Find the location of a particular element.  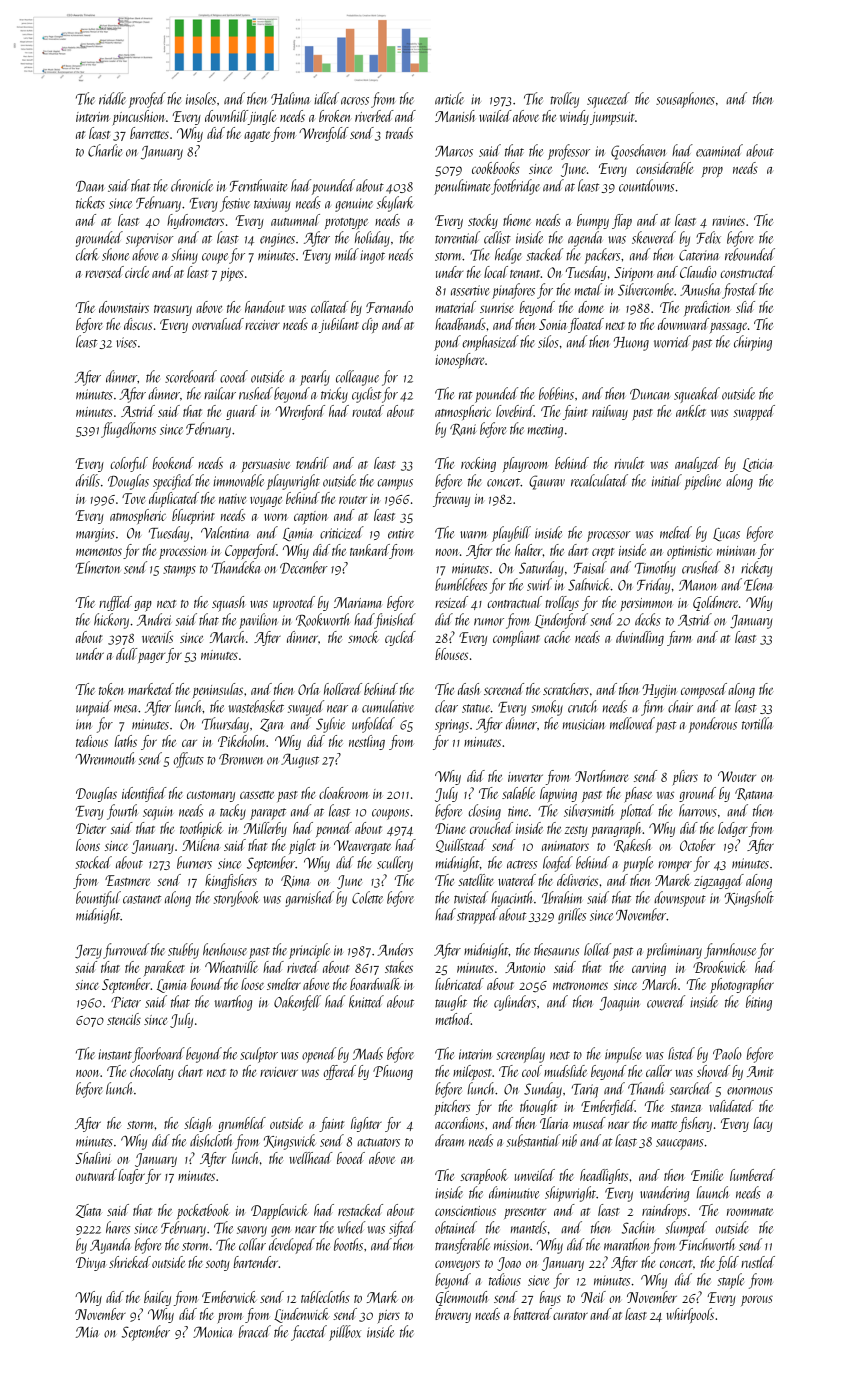

chocolaty is located at coordinates (152, 1072).
